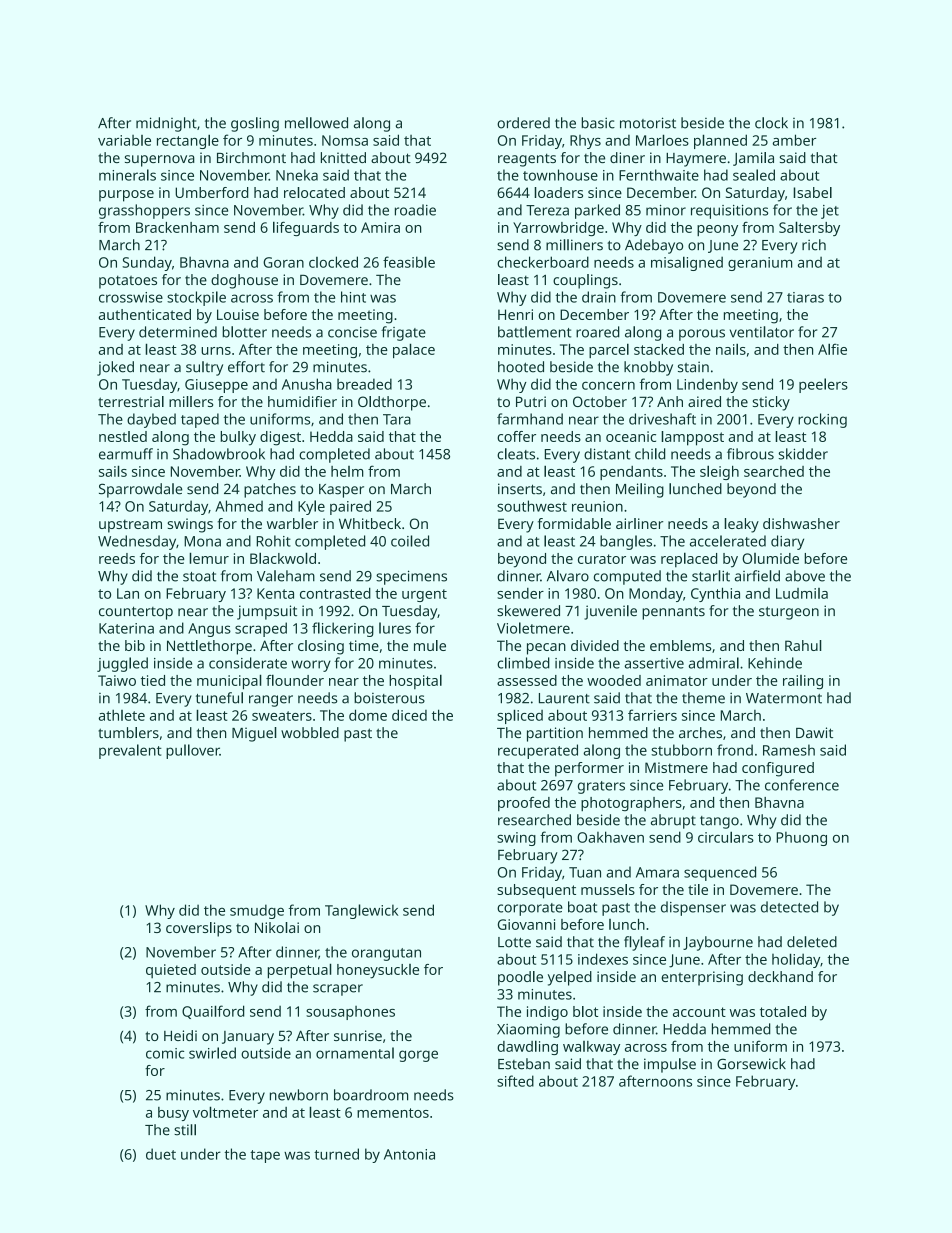 The image size is (952, 1233). Describe the element at coordinates (528, 611) in the image. I see `skewered` at that location.
